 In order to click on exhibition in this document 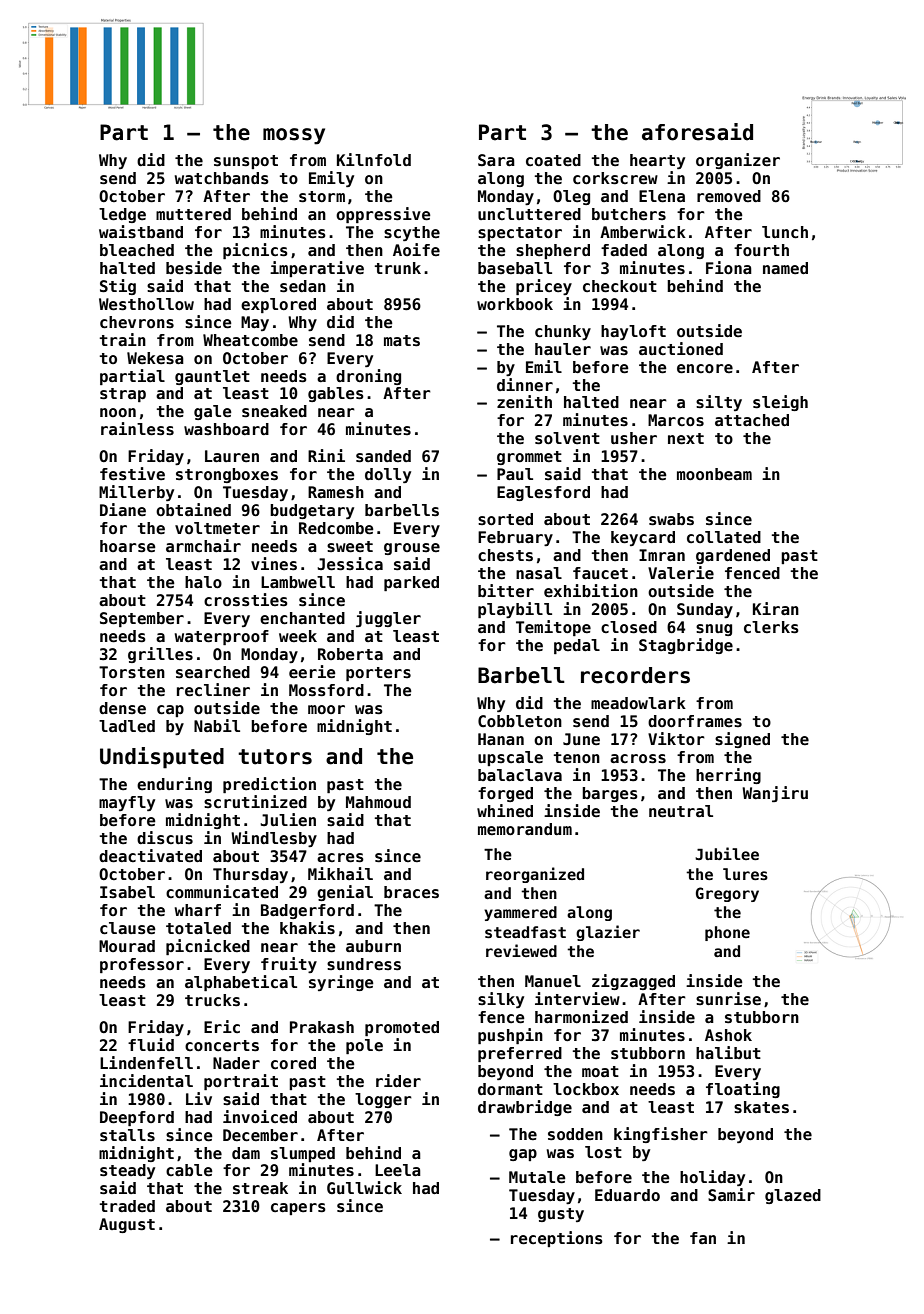, I will do `click(591, 591)`.
